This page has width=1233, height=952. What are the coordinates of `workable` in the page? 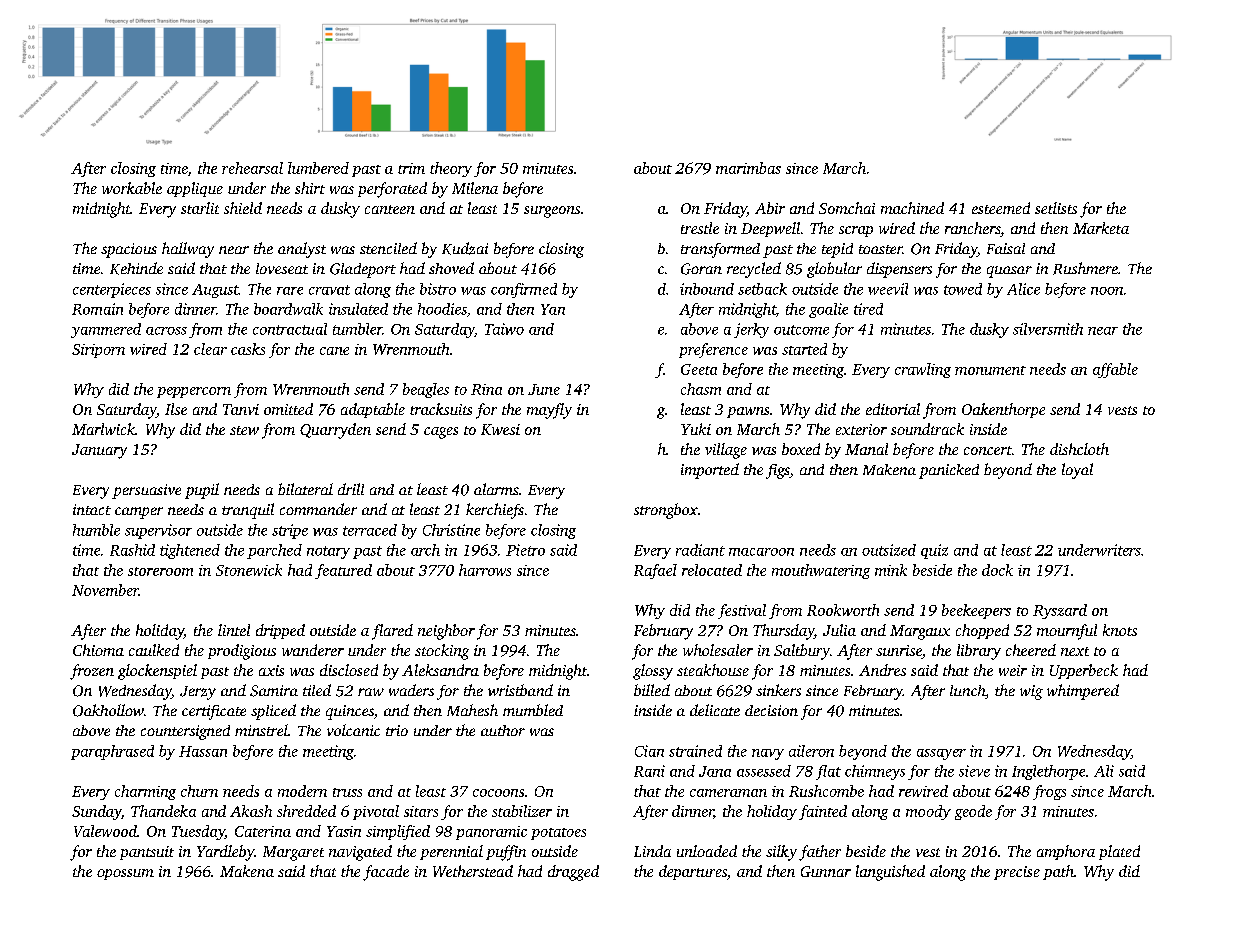 It's located at (132, 188).
